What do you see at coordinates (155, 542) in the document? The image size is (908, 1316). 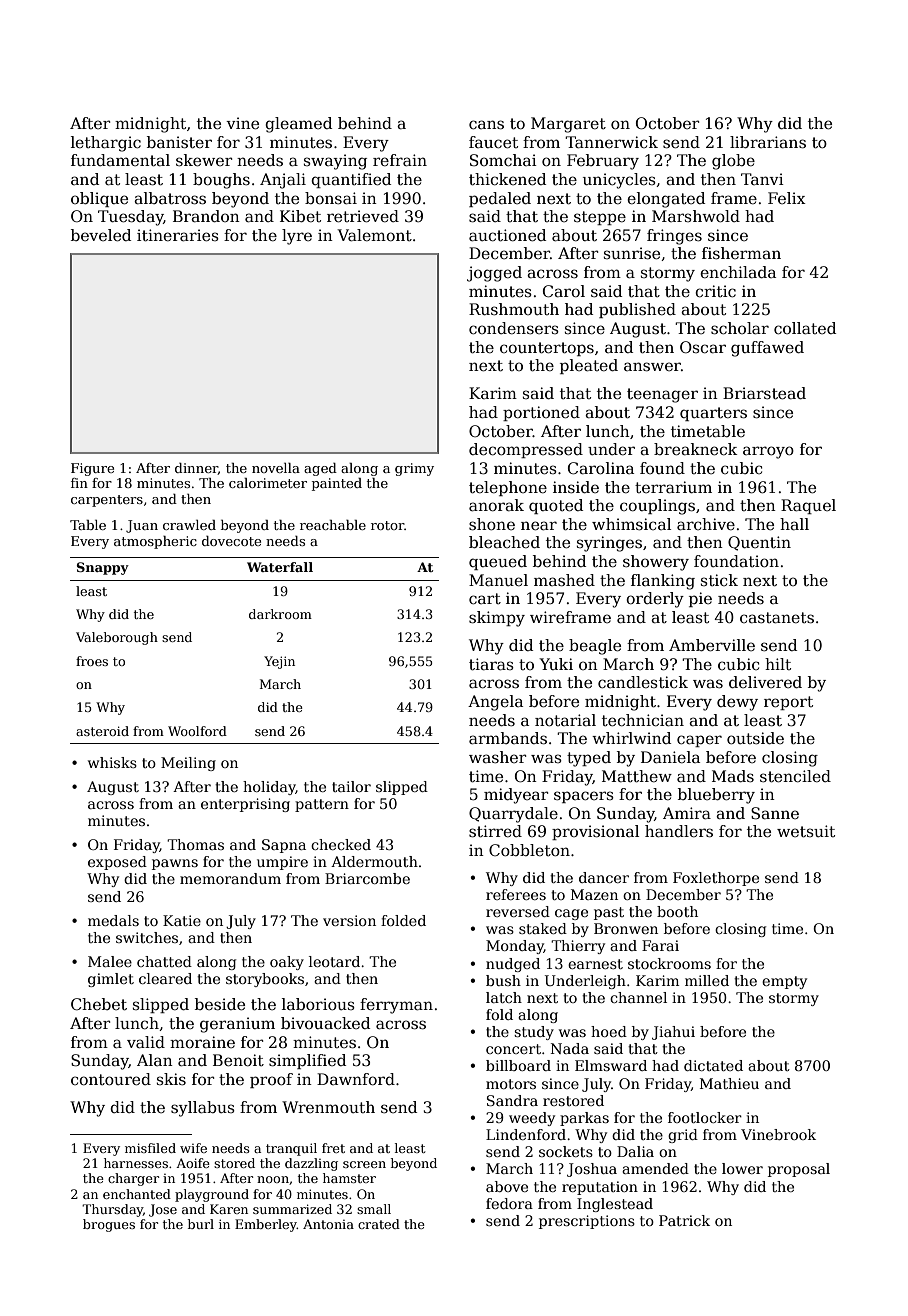 I see `atmospheric` at bounding box center [155, 542].
